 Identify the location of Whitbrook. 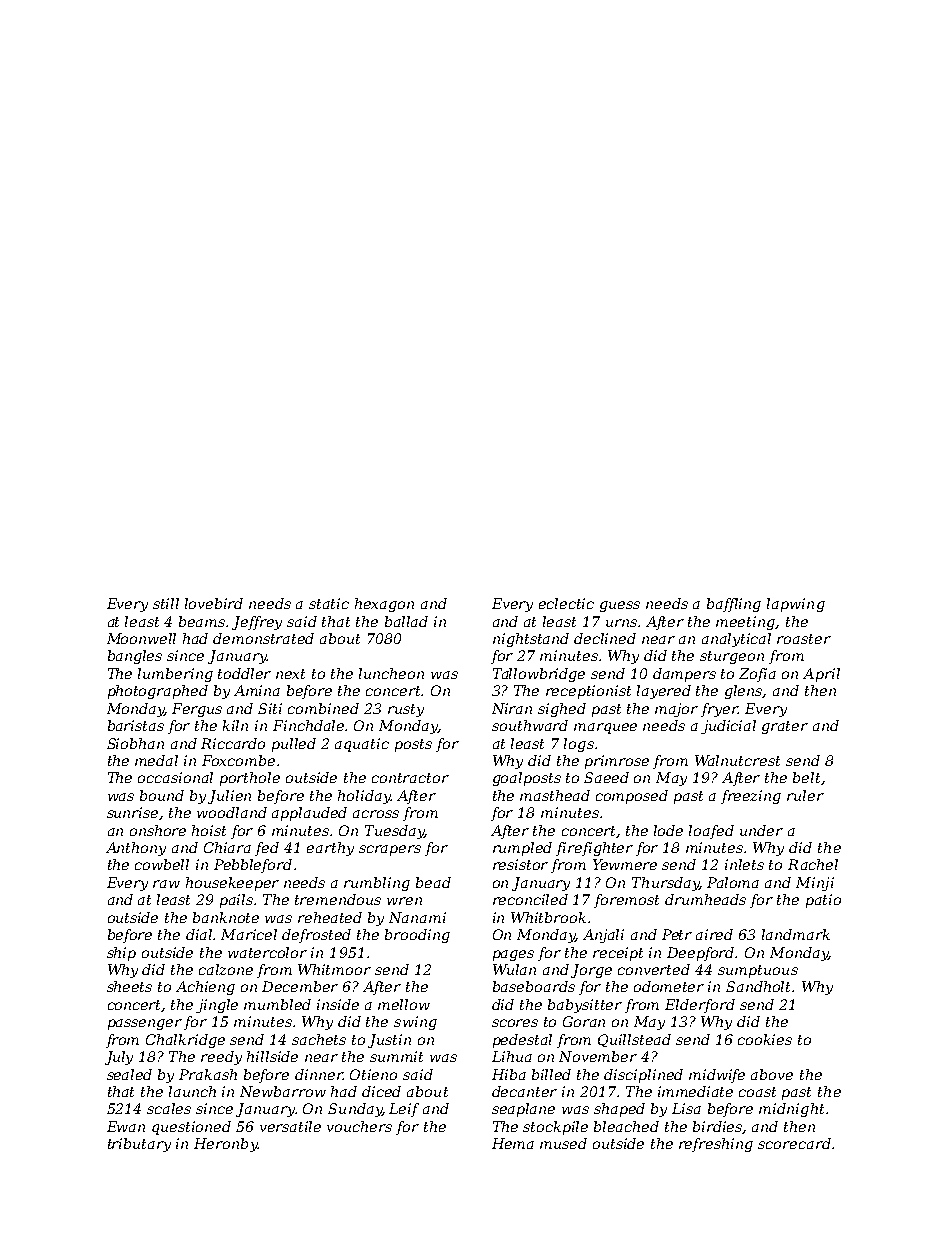
(548, 917).
